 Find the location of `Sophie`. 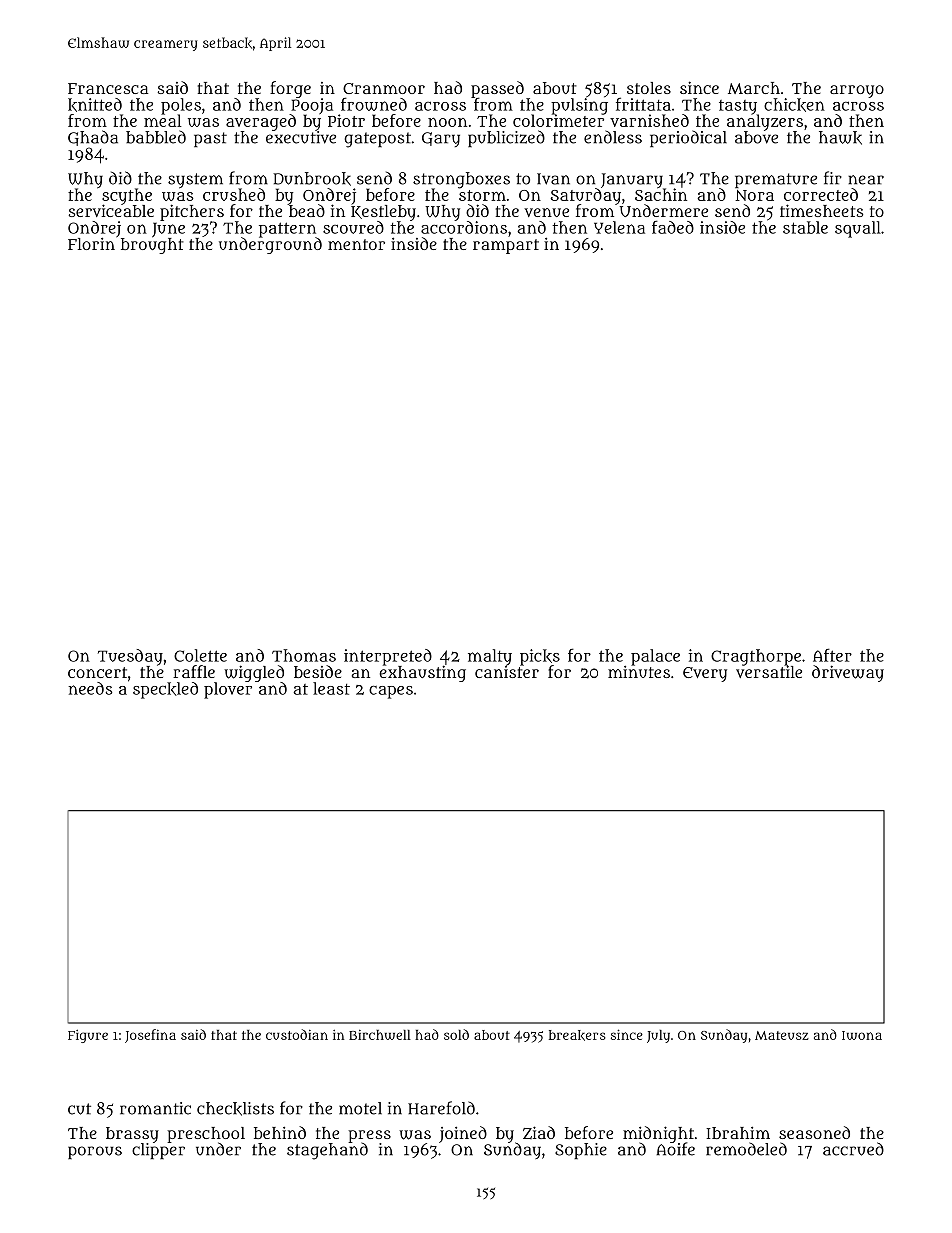

Sophie is located at coordinates (581, 1151).
